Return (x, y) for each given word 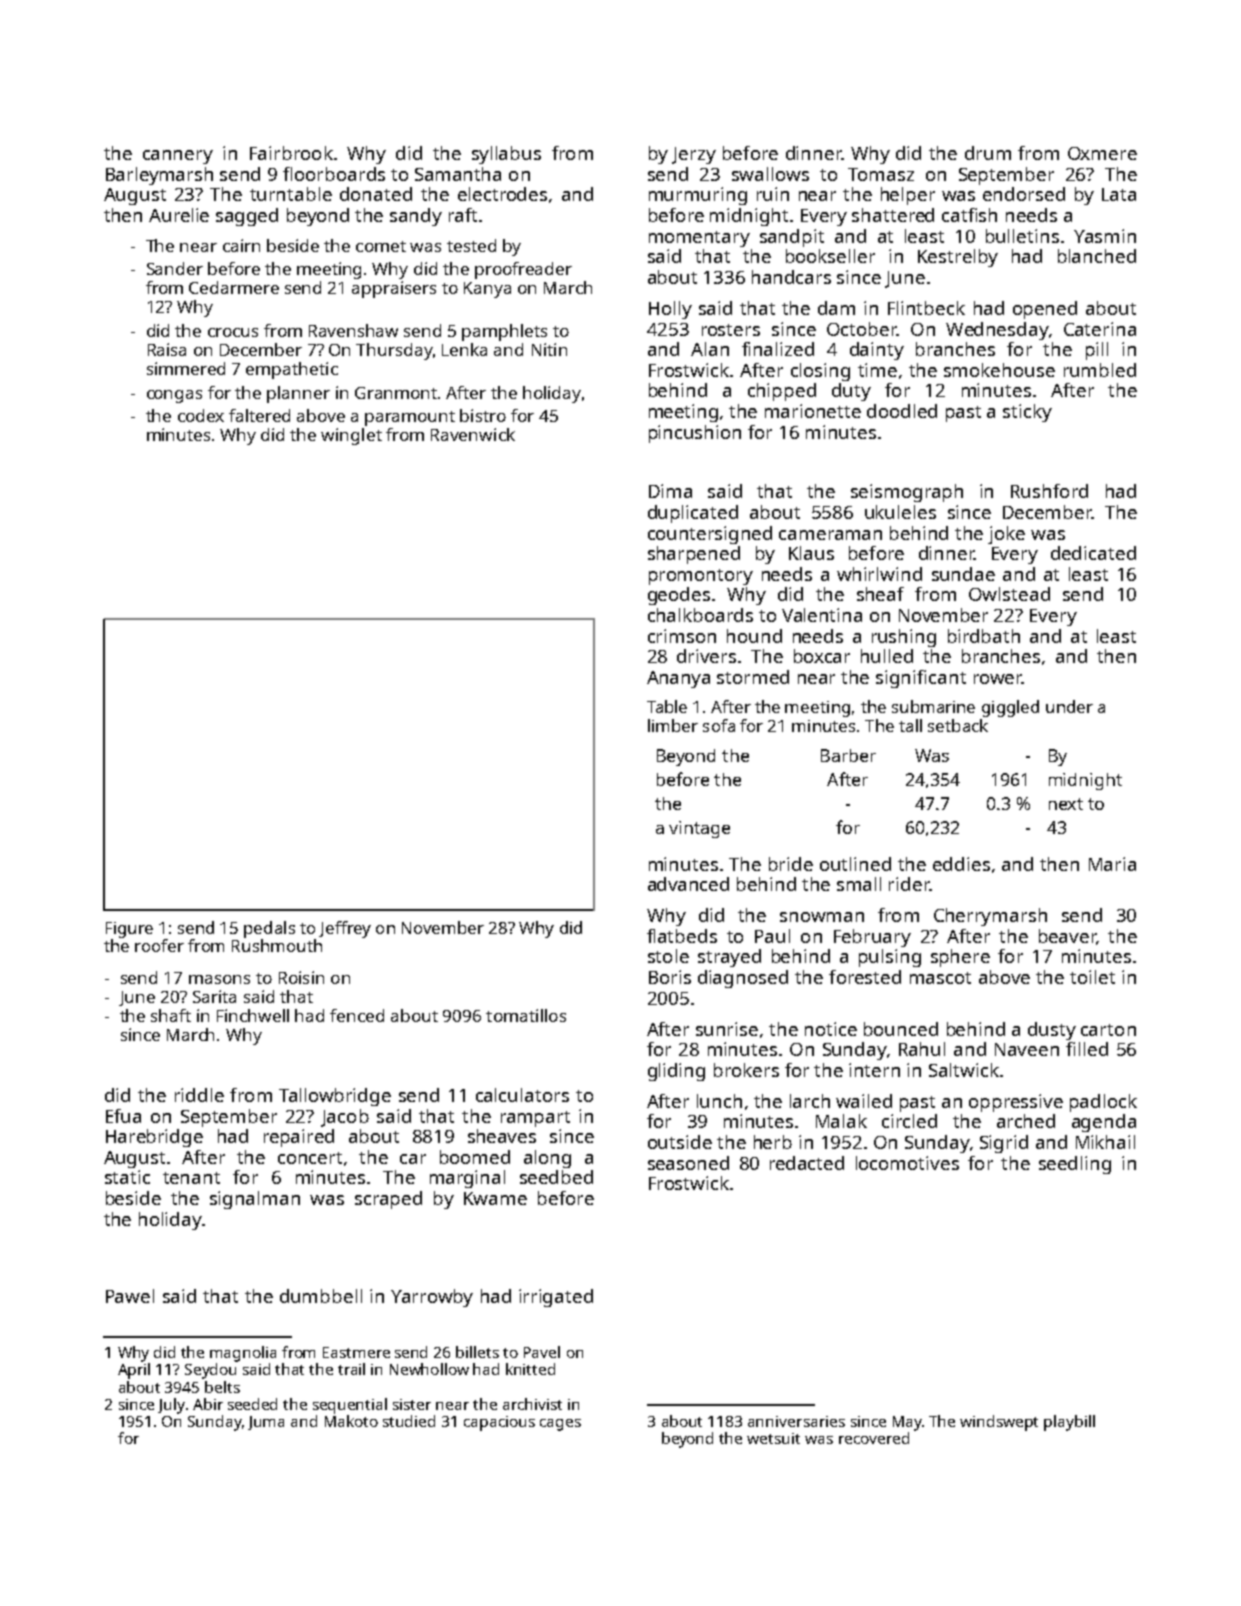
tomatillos (526, 1015)
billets (477, 1352)
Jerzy (694, 155)
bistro (483, 415)
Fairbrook (291, 153)
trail (351, 1369)
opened (1045, 310)
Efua (123, 1116)
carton (1108, 1030)
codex (201, 415)
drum (988, 153)
